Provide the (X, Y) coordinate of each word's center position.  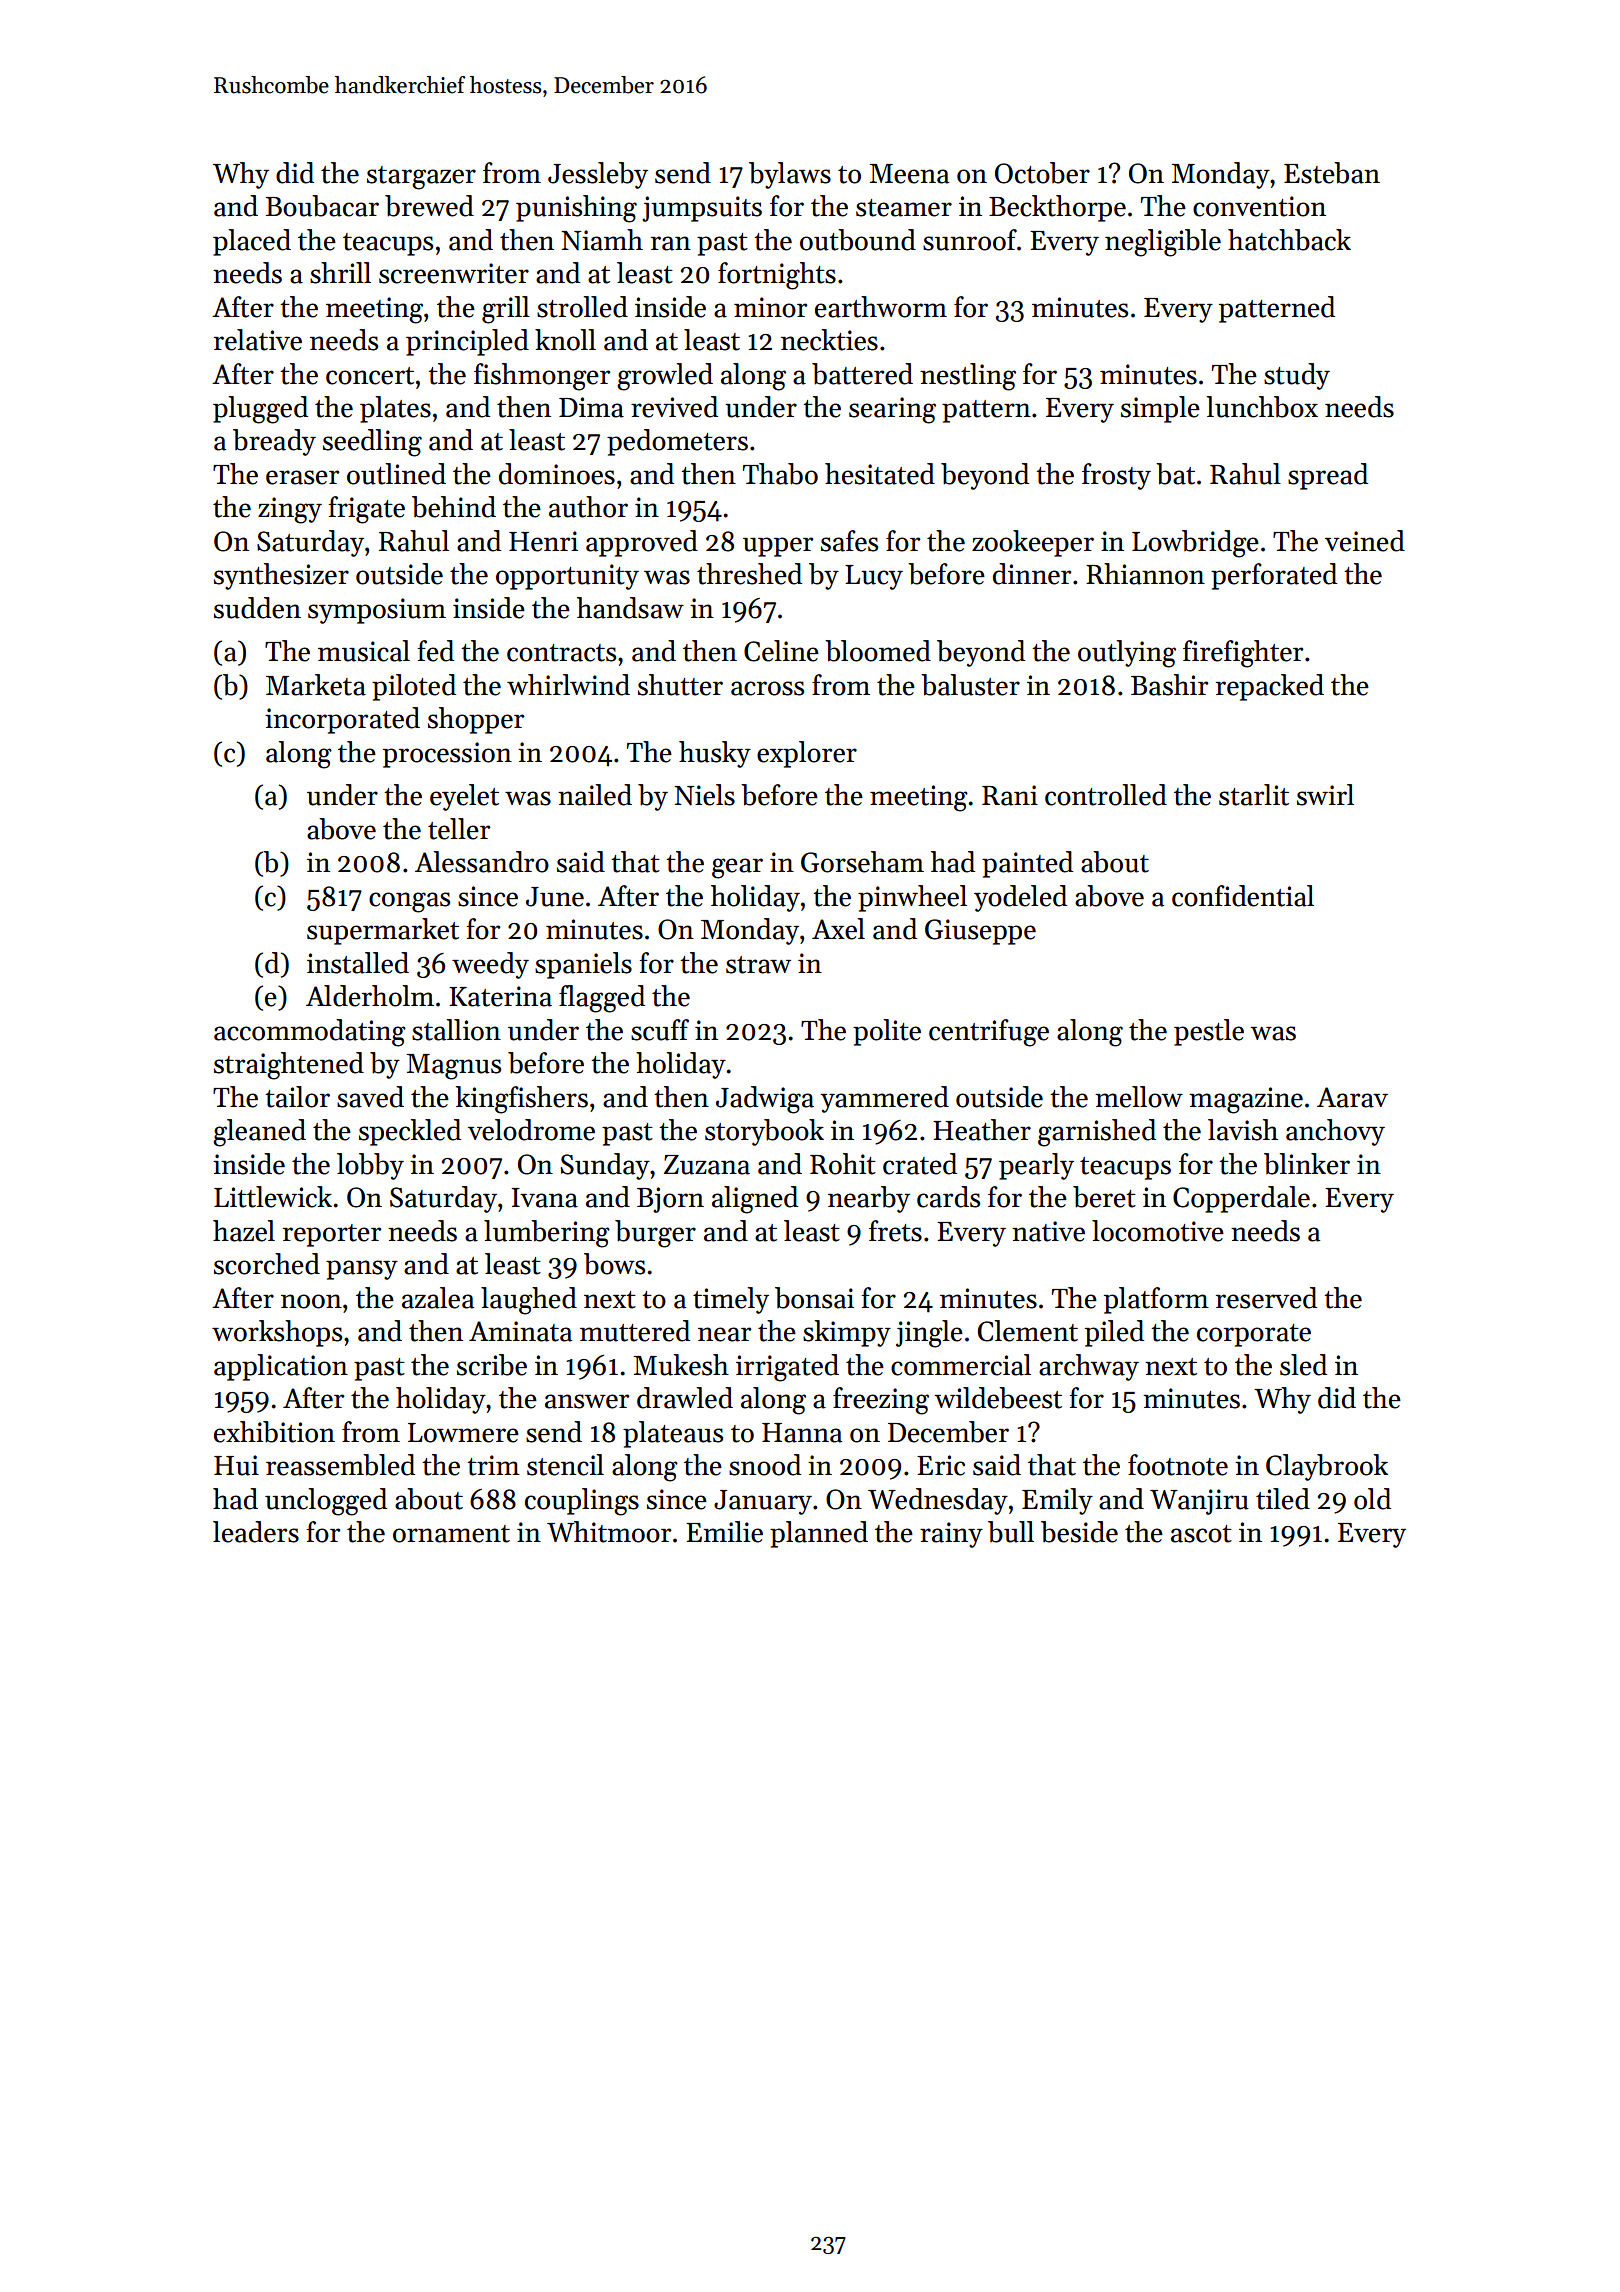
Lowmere (463, 1433)
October (1042, 173)
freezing (881, 1401)
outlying (1127, 654)
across (767, 688)
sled (1303, 1365)
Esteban (1332, 173)
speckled (410, 1132)
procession (447, 755)
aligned (755, 1200)
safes (849, 541)
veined (1365, 541)
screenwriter (454, 273)
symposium (377, 611)
